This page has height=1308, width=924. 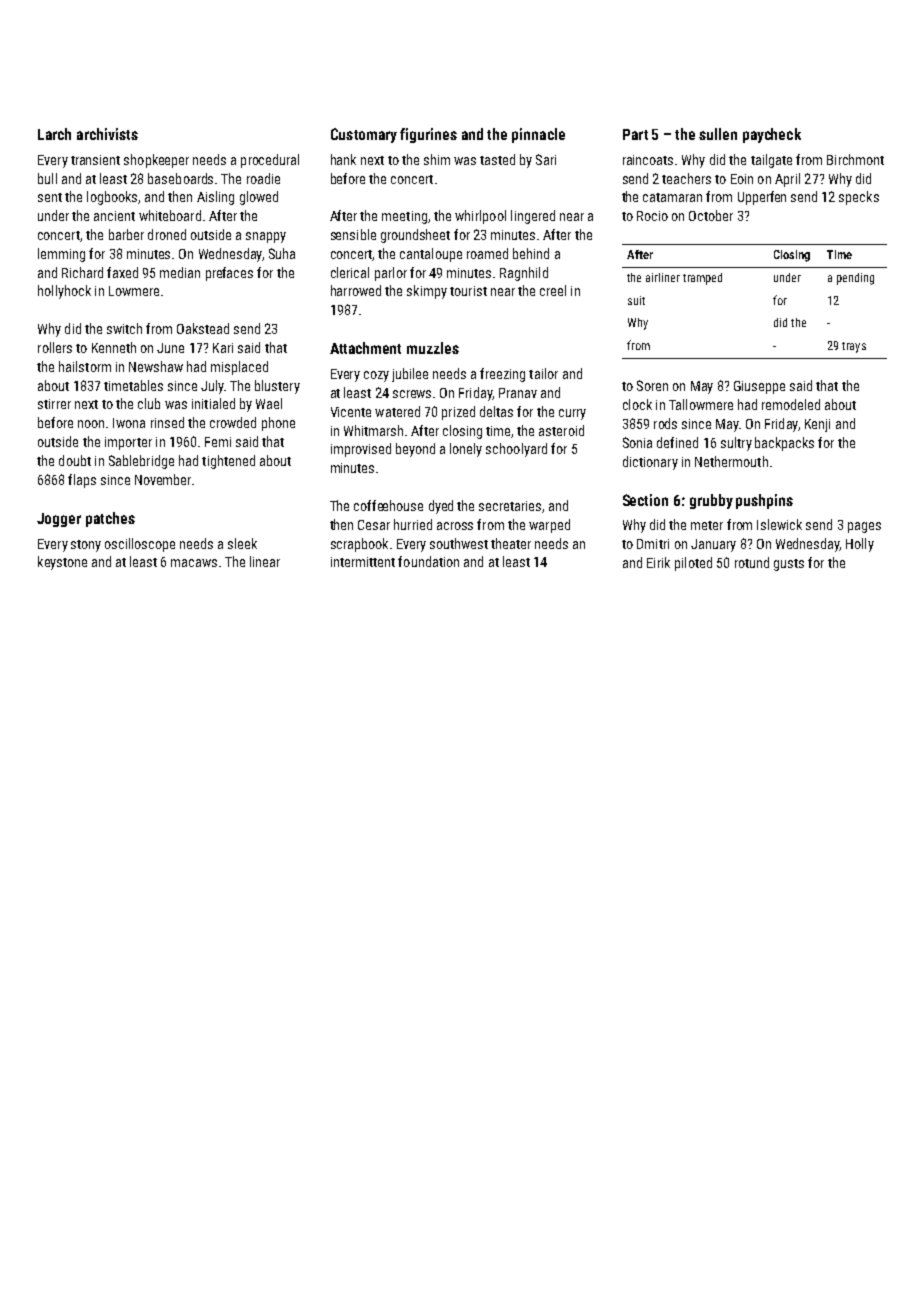 I want to click on oscilloscope, so click(x=140, y=545).
